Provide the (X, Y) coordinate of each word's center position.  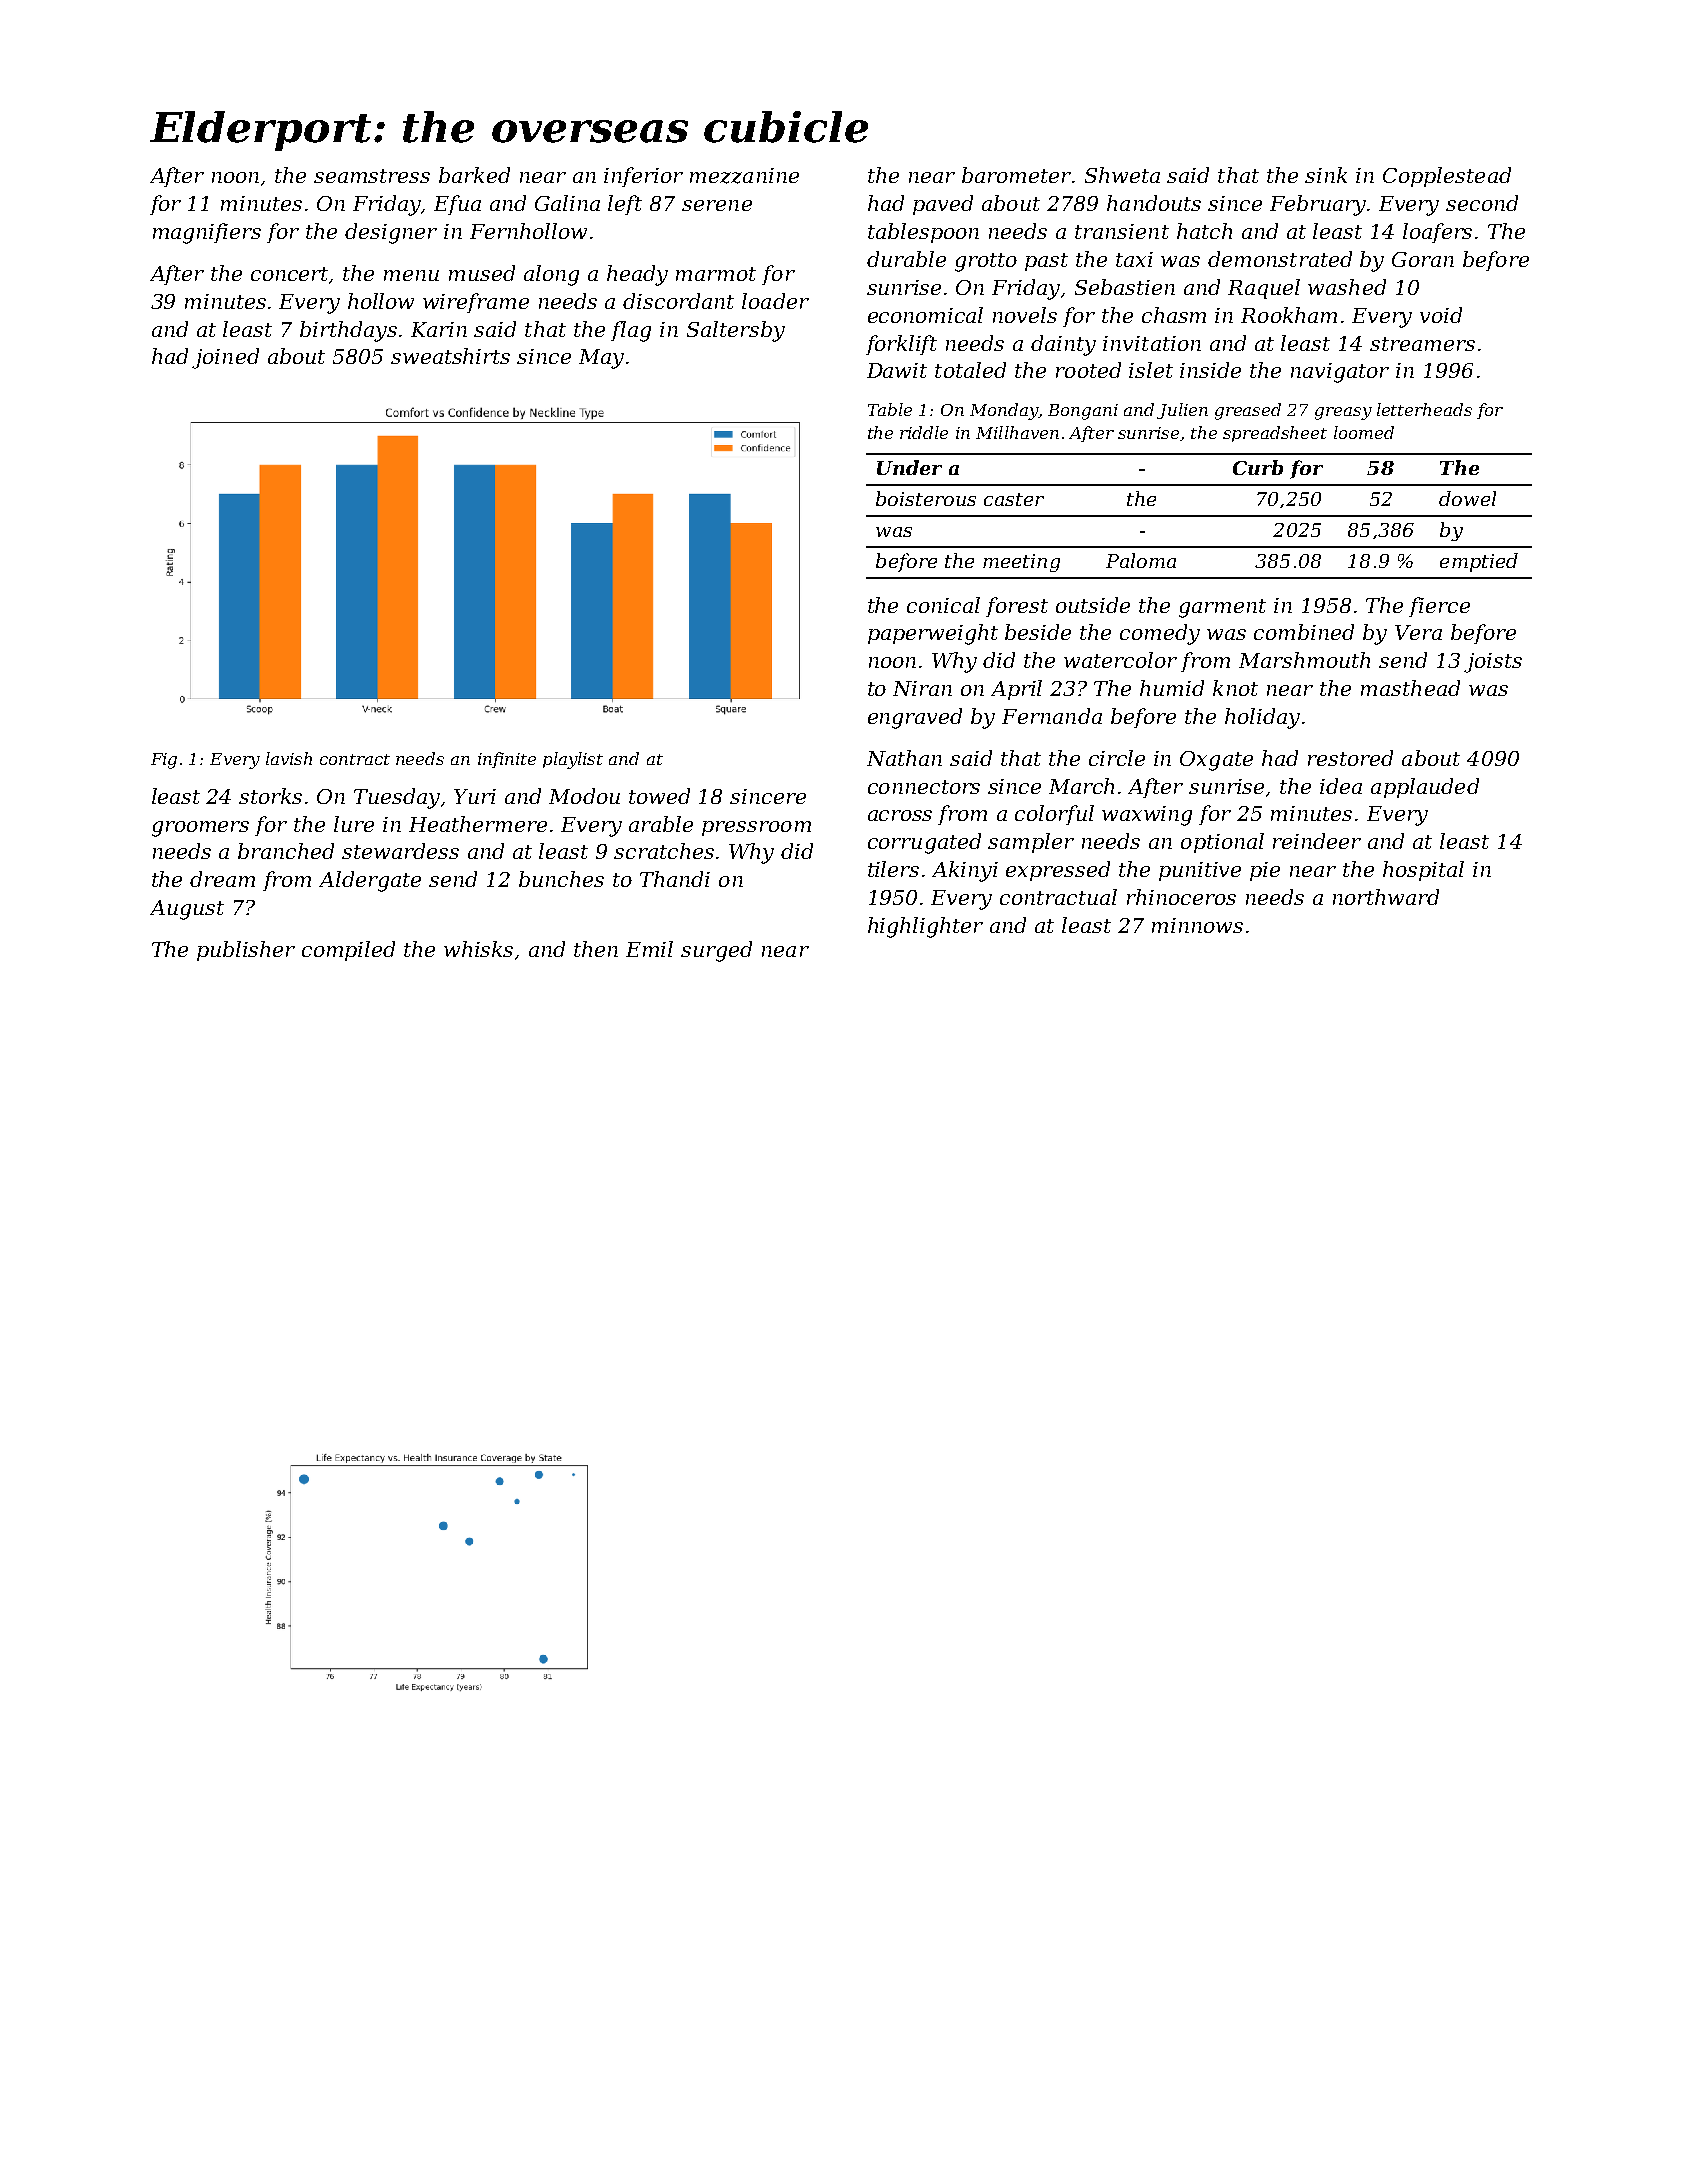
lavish (289, 758)
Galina (567, 203)
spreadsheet (1275, 434)
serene (717, 205)
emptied (1479, 562)
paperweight (933, 634)
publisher (246, 951)
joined (225, 358)
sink (1326, 175)
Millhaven (1017, 432)
